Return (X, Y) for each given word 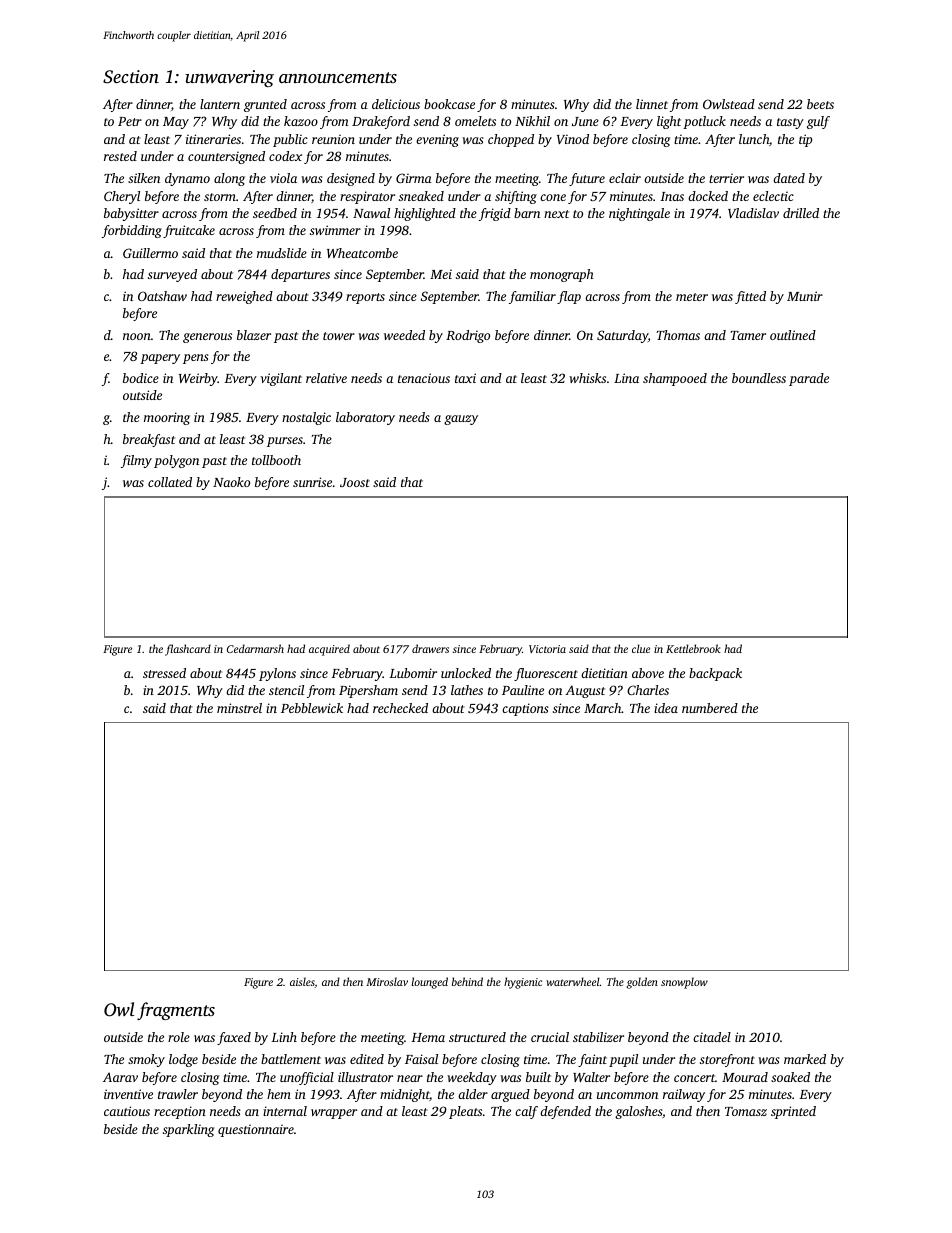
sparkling (188, 1130)
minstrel (239, 708)
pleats (465, 1112)
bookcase (449, 104)
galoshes (638, 1112)
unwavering (229, 78)
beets (820, 104)
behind (467, 981)
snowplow (684, 983)
